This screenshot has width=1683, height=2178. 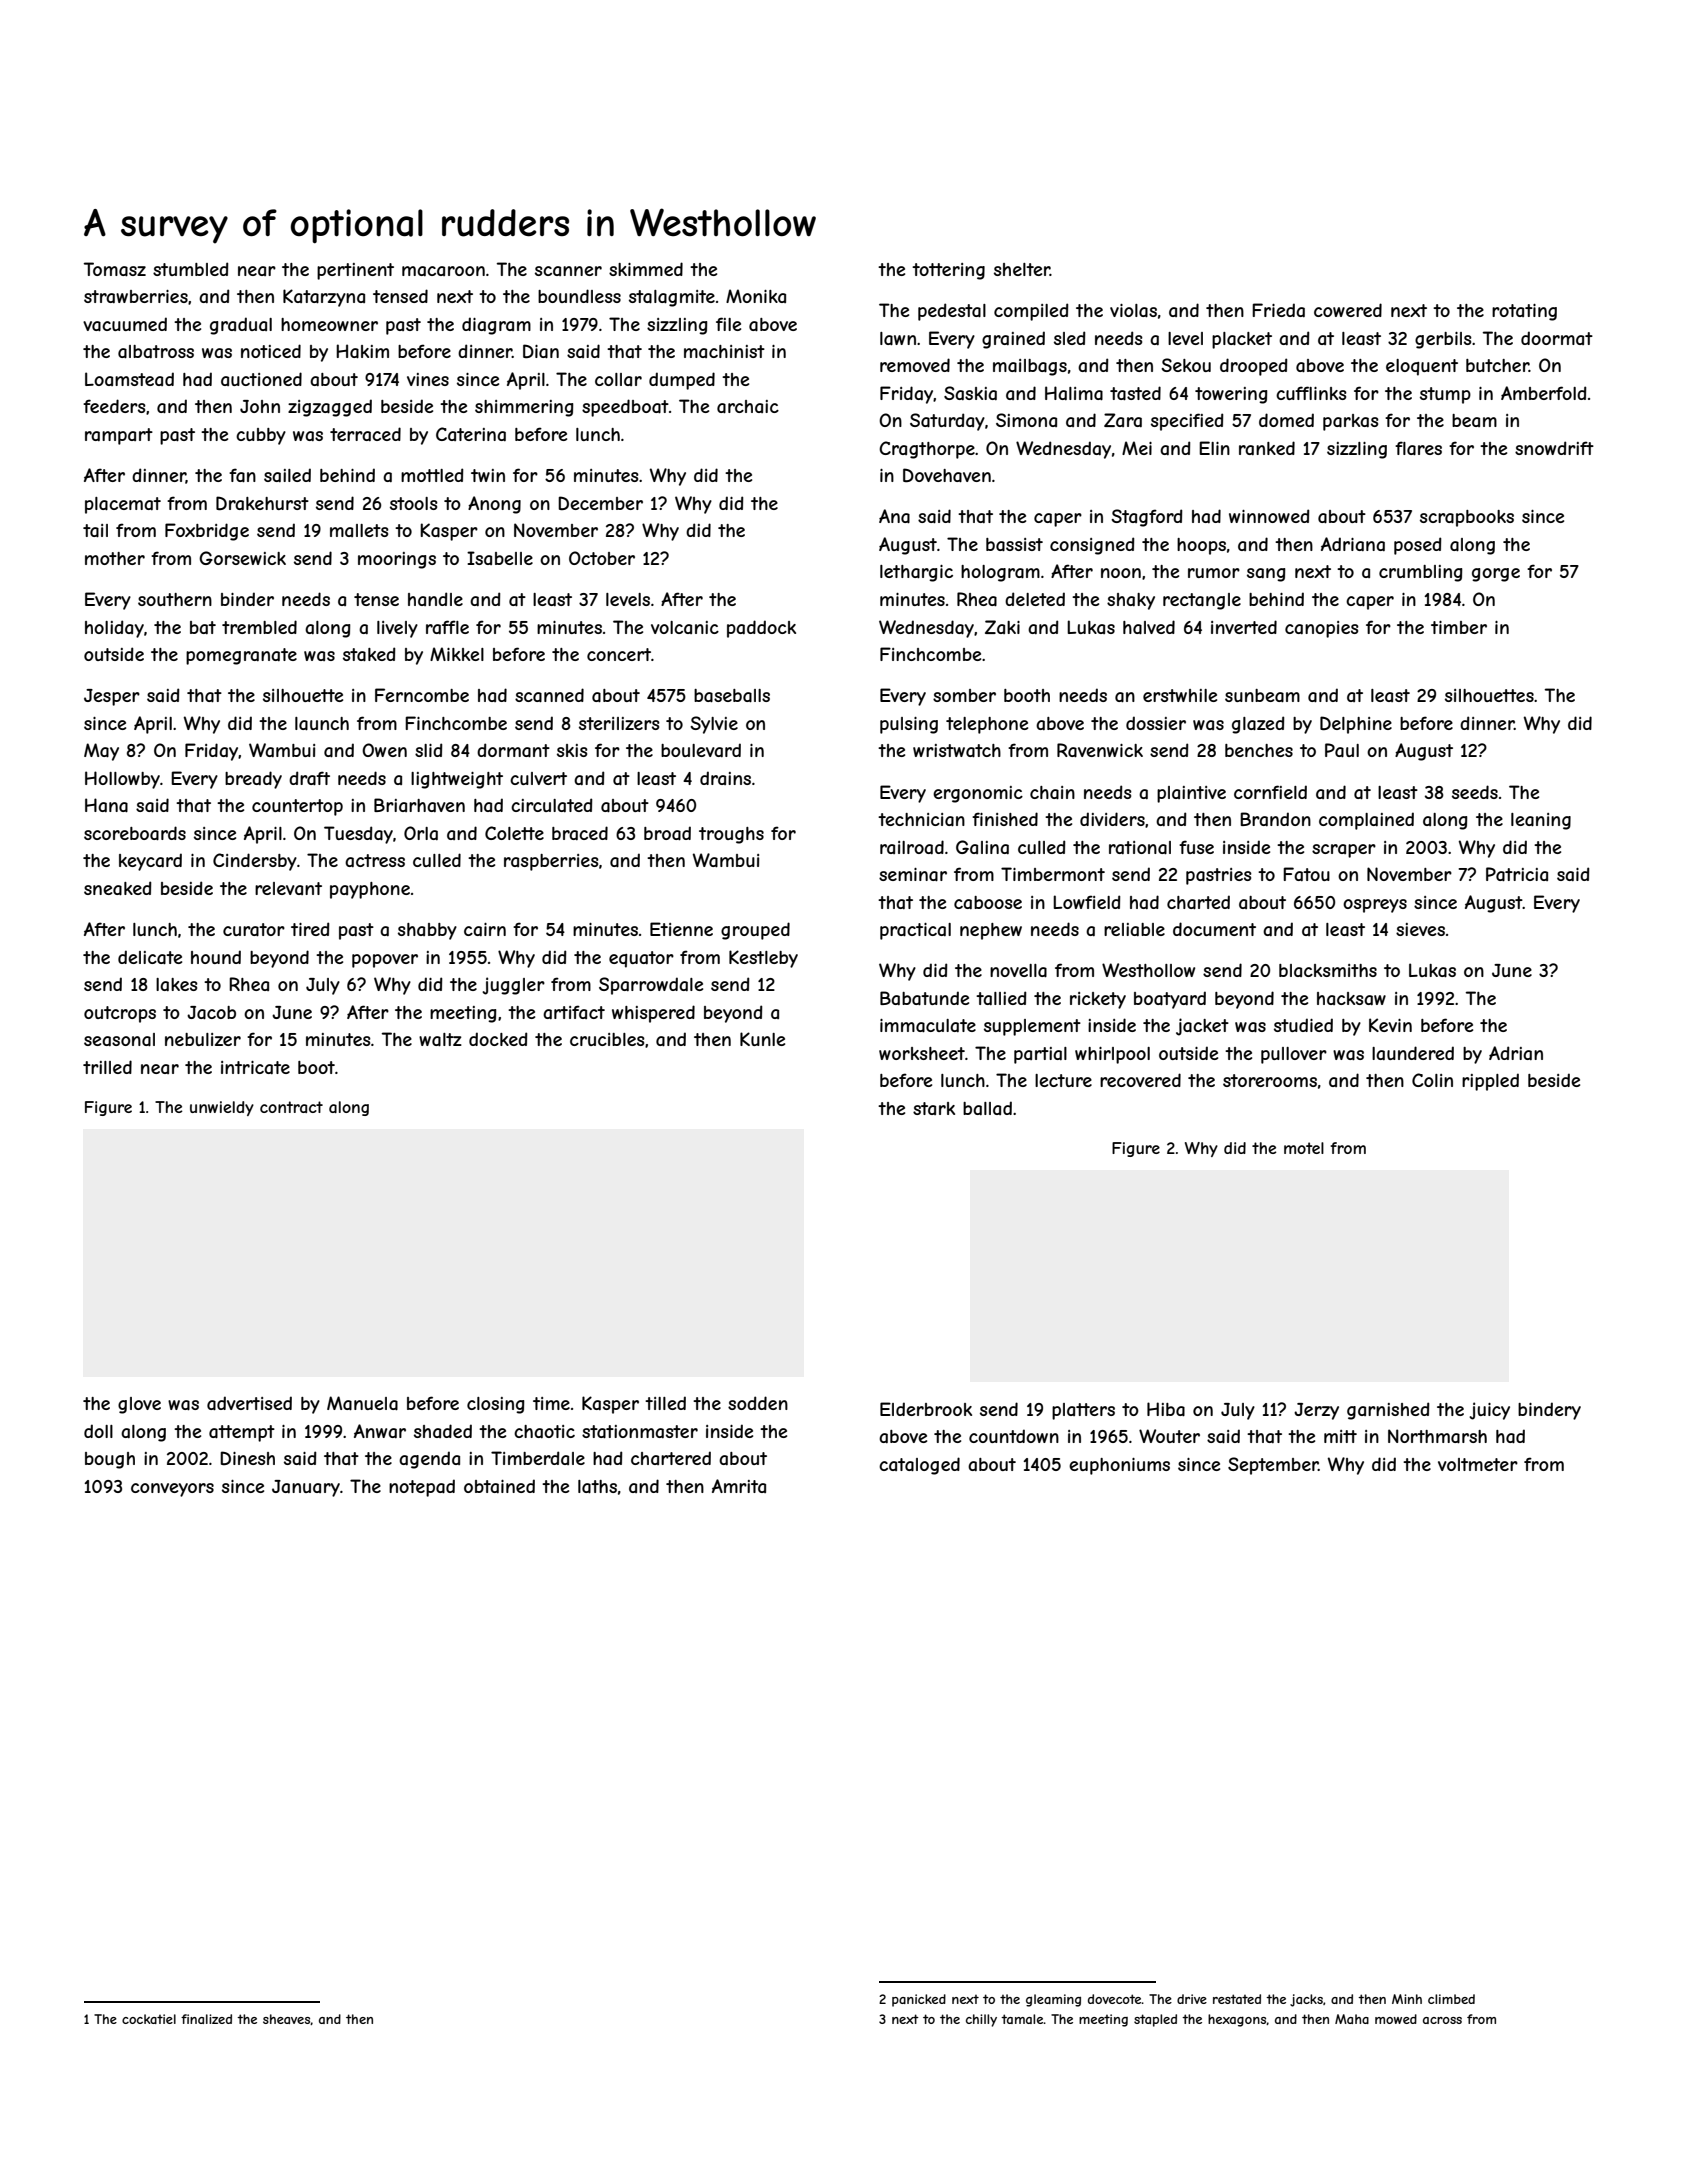 I want to click on rampart, so click(x=119, y=436).
